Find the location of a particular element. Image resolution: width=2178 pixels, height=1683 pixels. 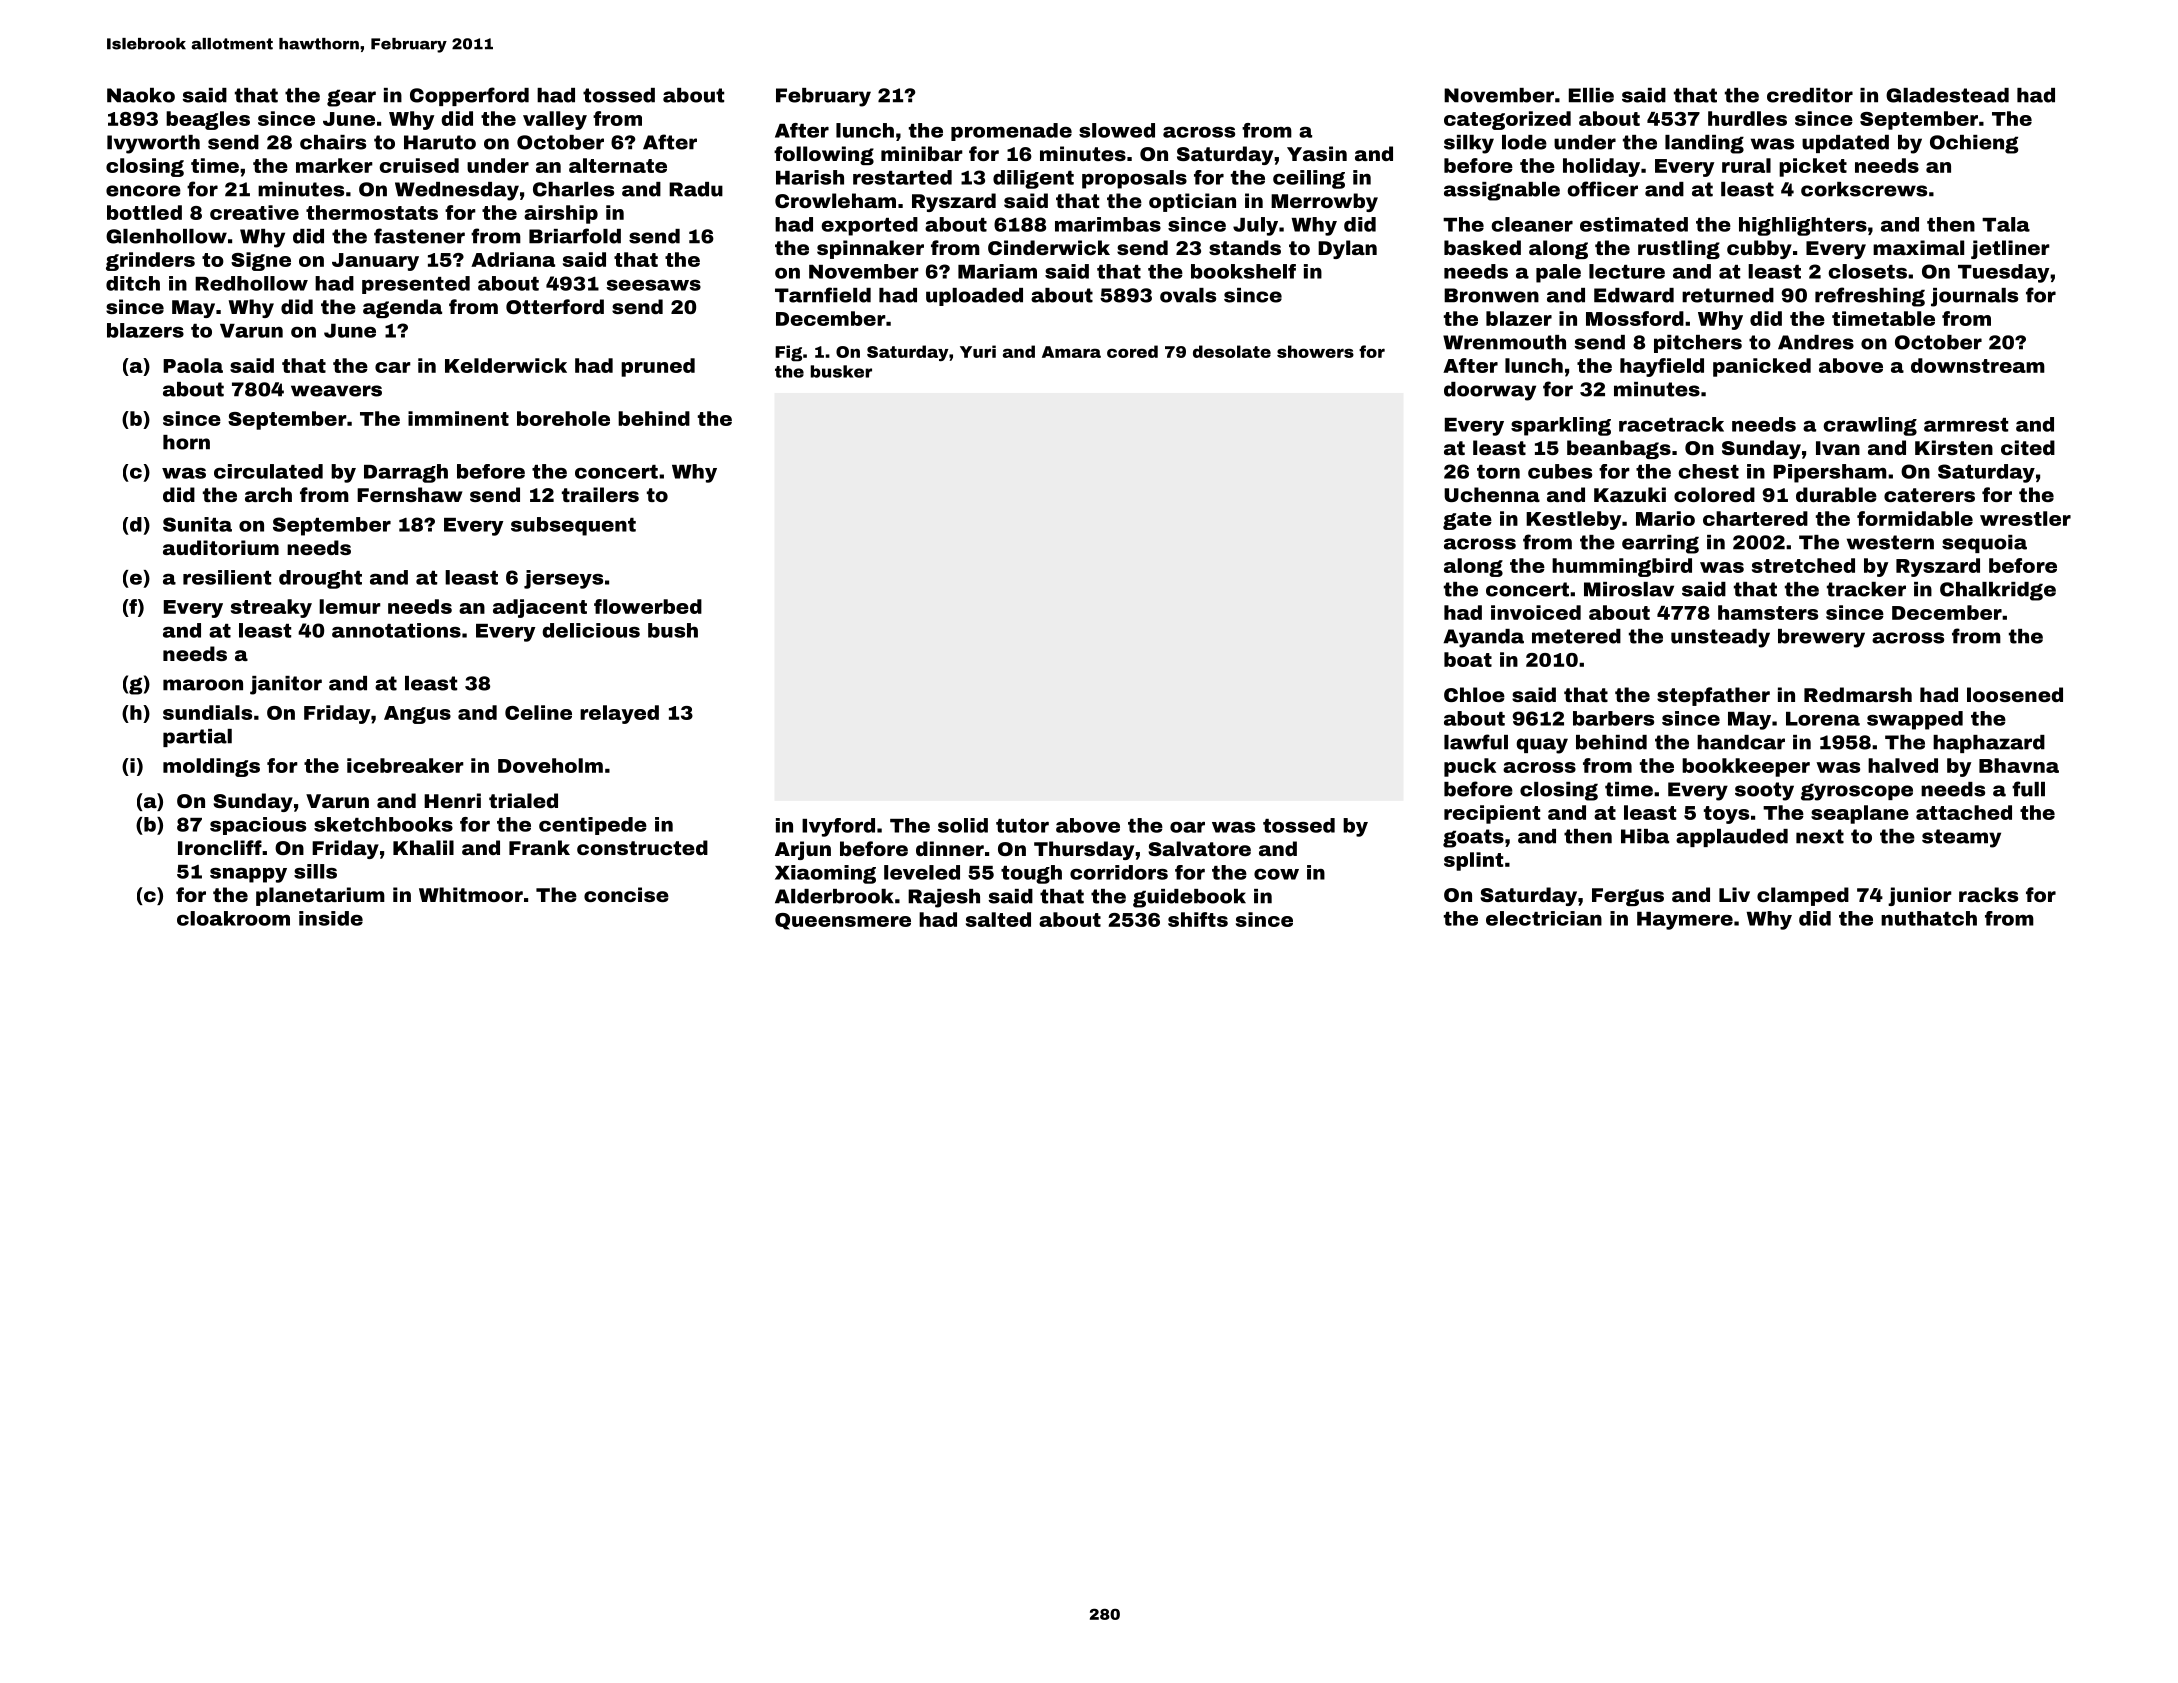

creditor is located at coordinates (1810, 95).
